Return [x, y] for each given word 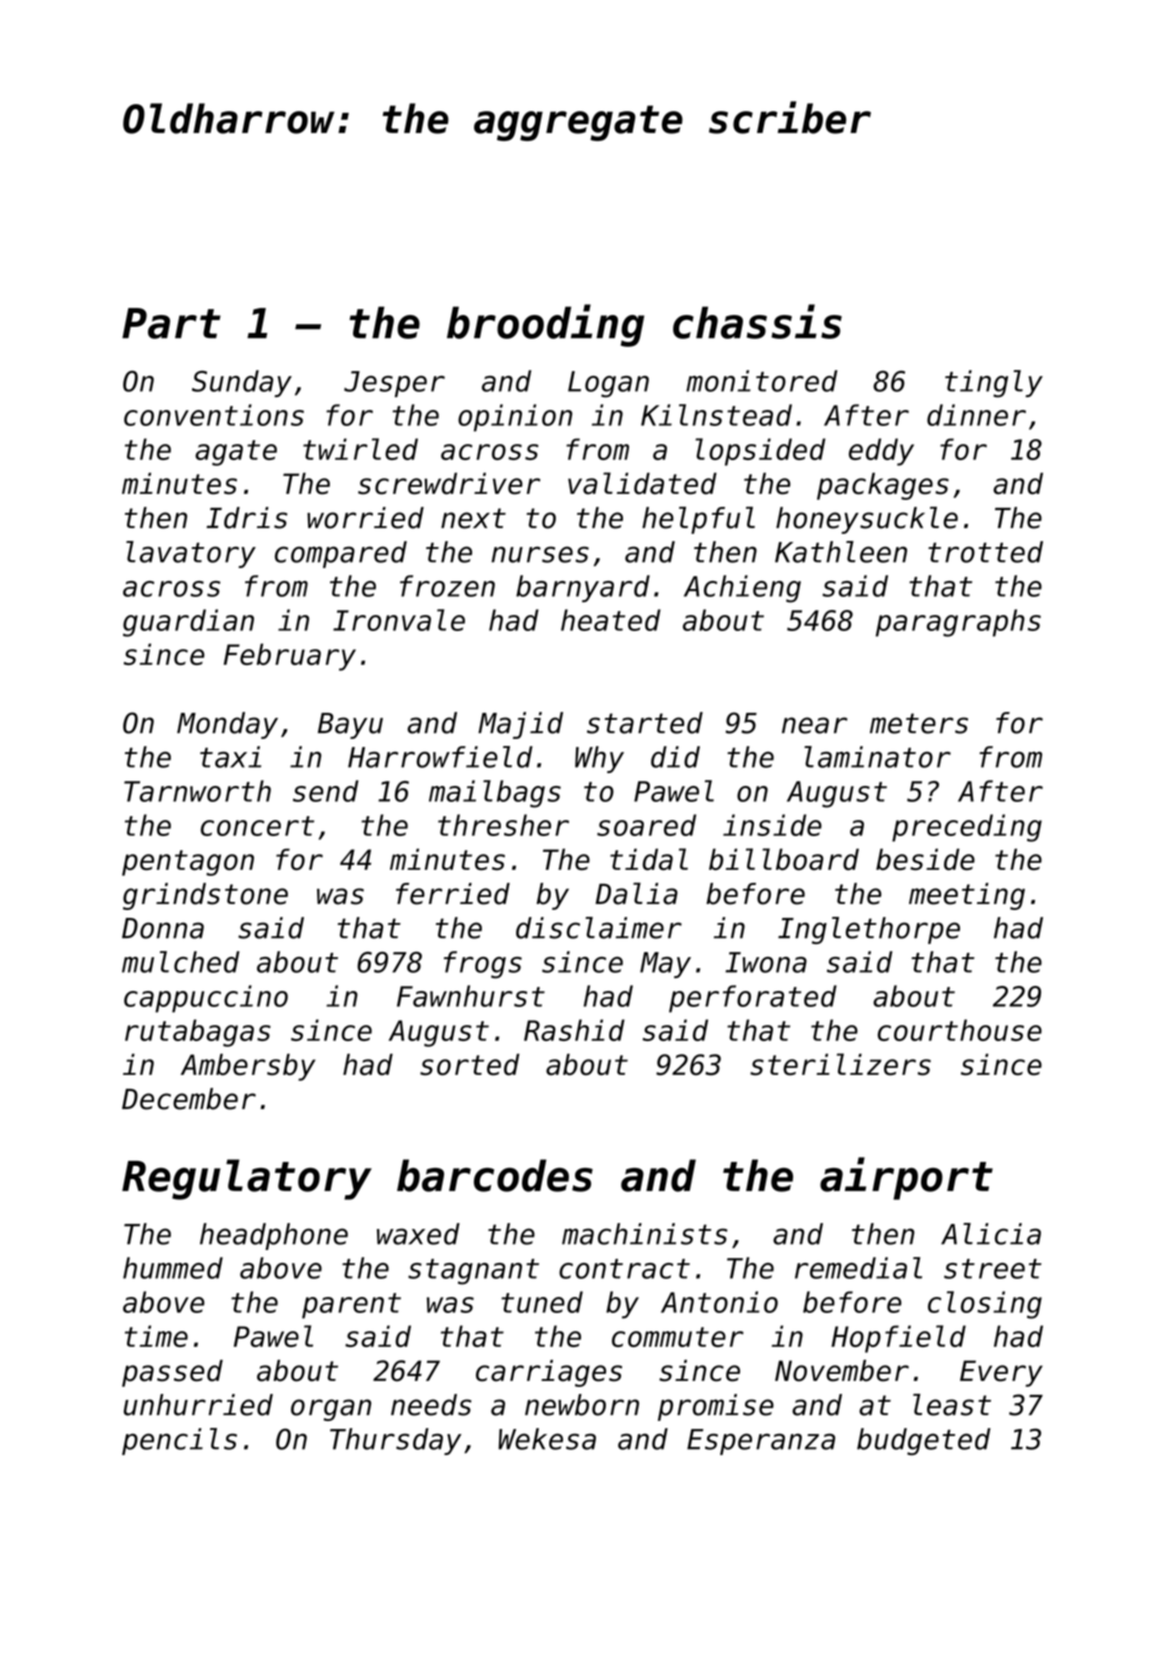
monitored [761, 381]
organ [331, 1410]
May [665, 965]
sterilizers [840, 1064]
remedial [858, 1268]
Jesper [394, 384]
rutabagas [198, 1033]
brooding [545, 325]
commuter [678, 1337]
